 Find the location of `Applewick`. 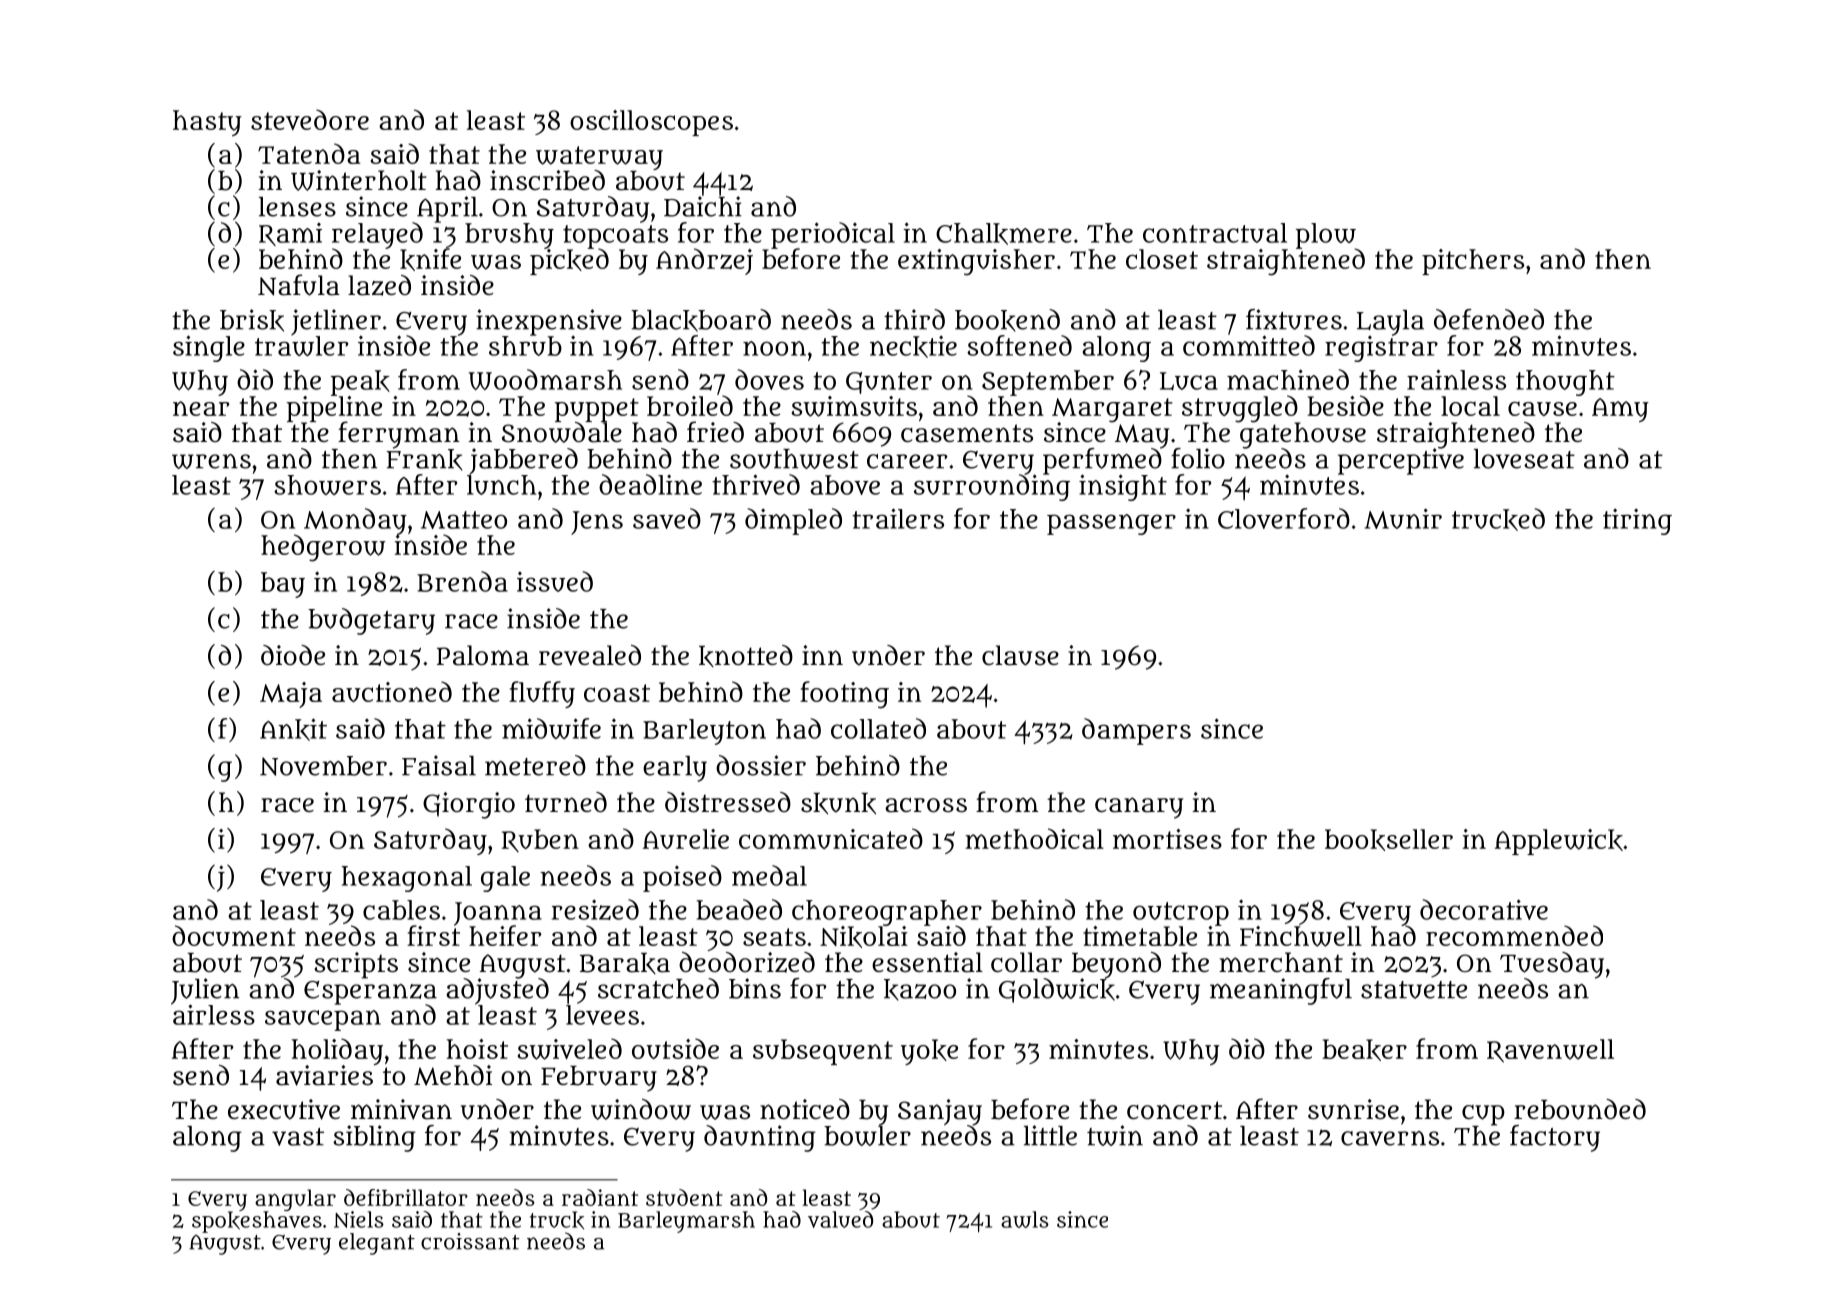

Applewick is located at coordinates (1559, 842).
